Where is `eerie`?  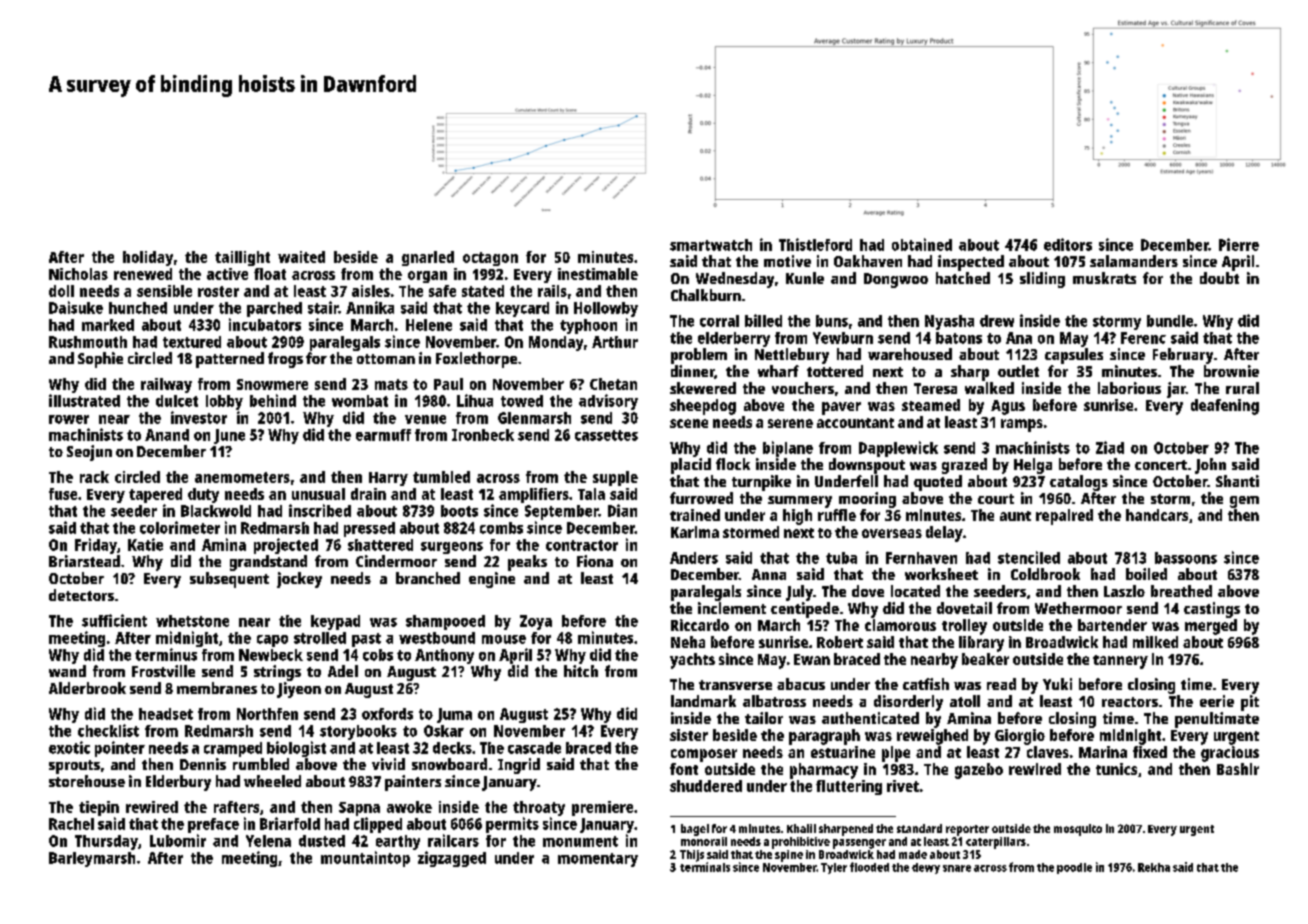 eerie is located at coordinates (1217, 701).
